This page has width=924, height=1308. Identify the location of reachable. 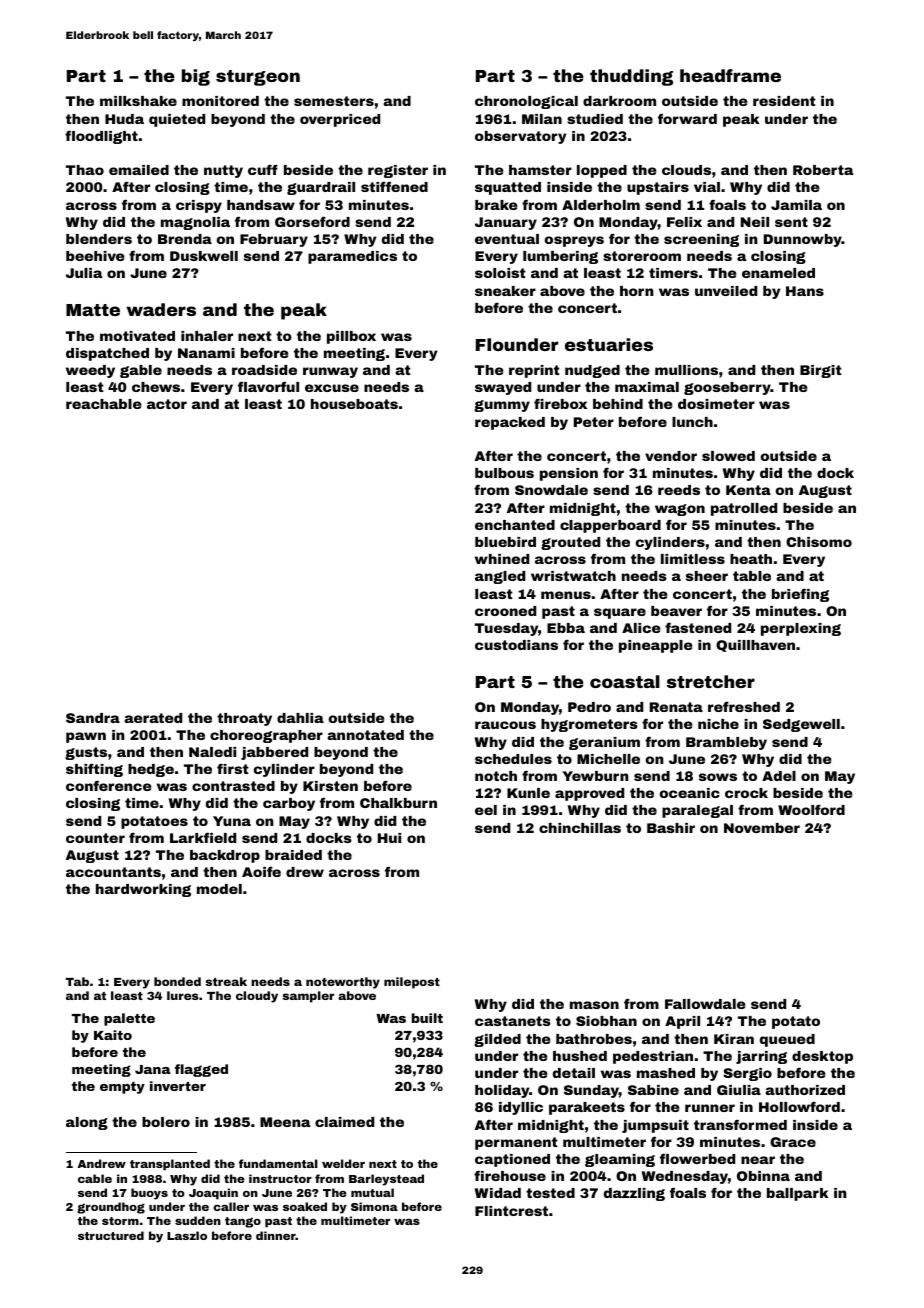
(103, 404).
